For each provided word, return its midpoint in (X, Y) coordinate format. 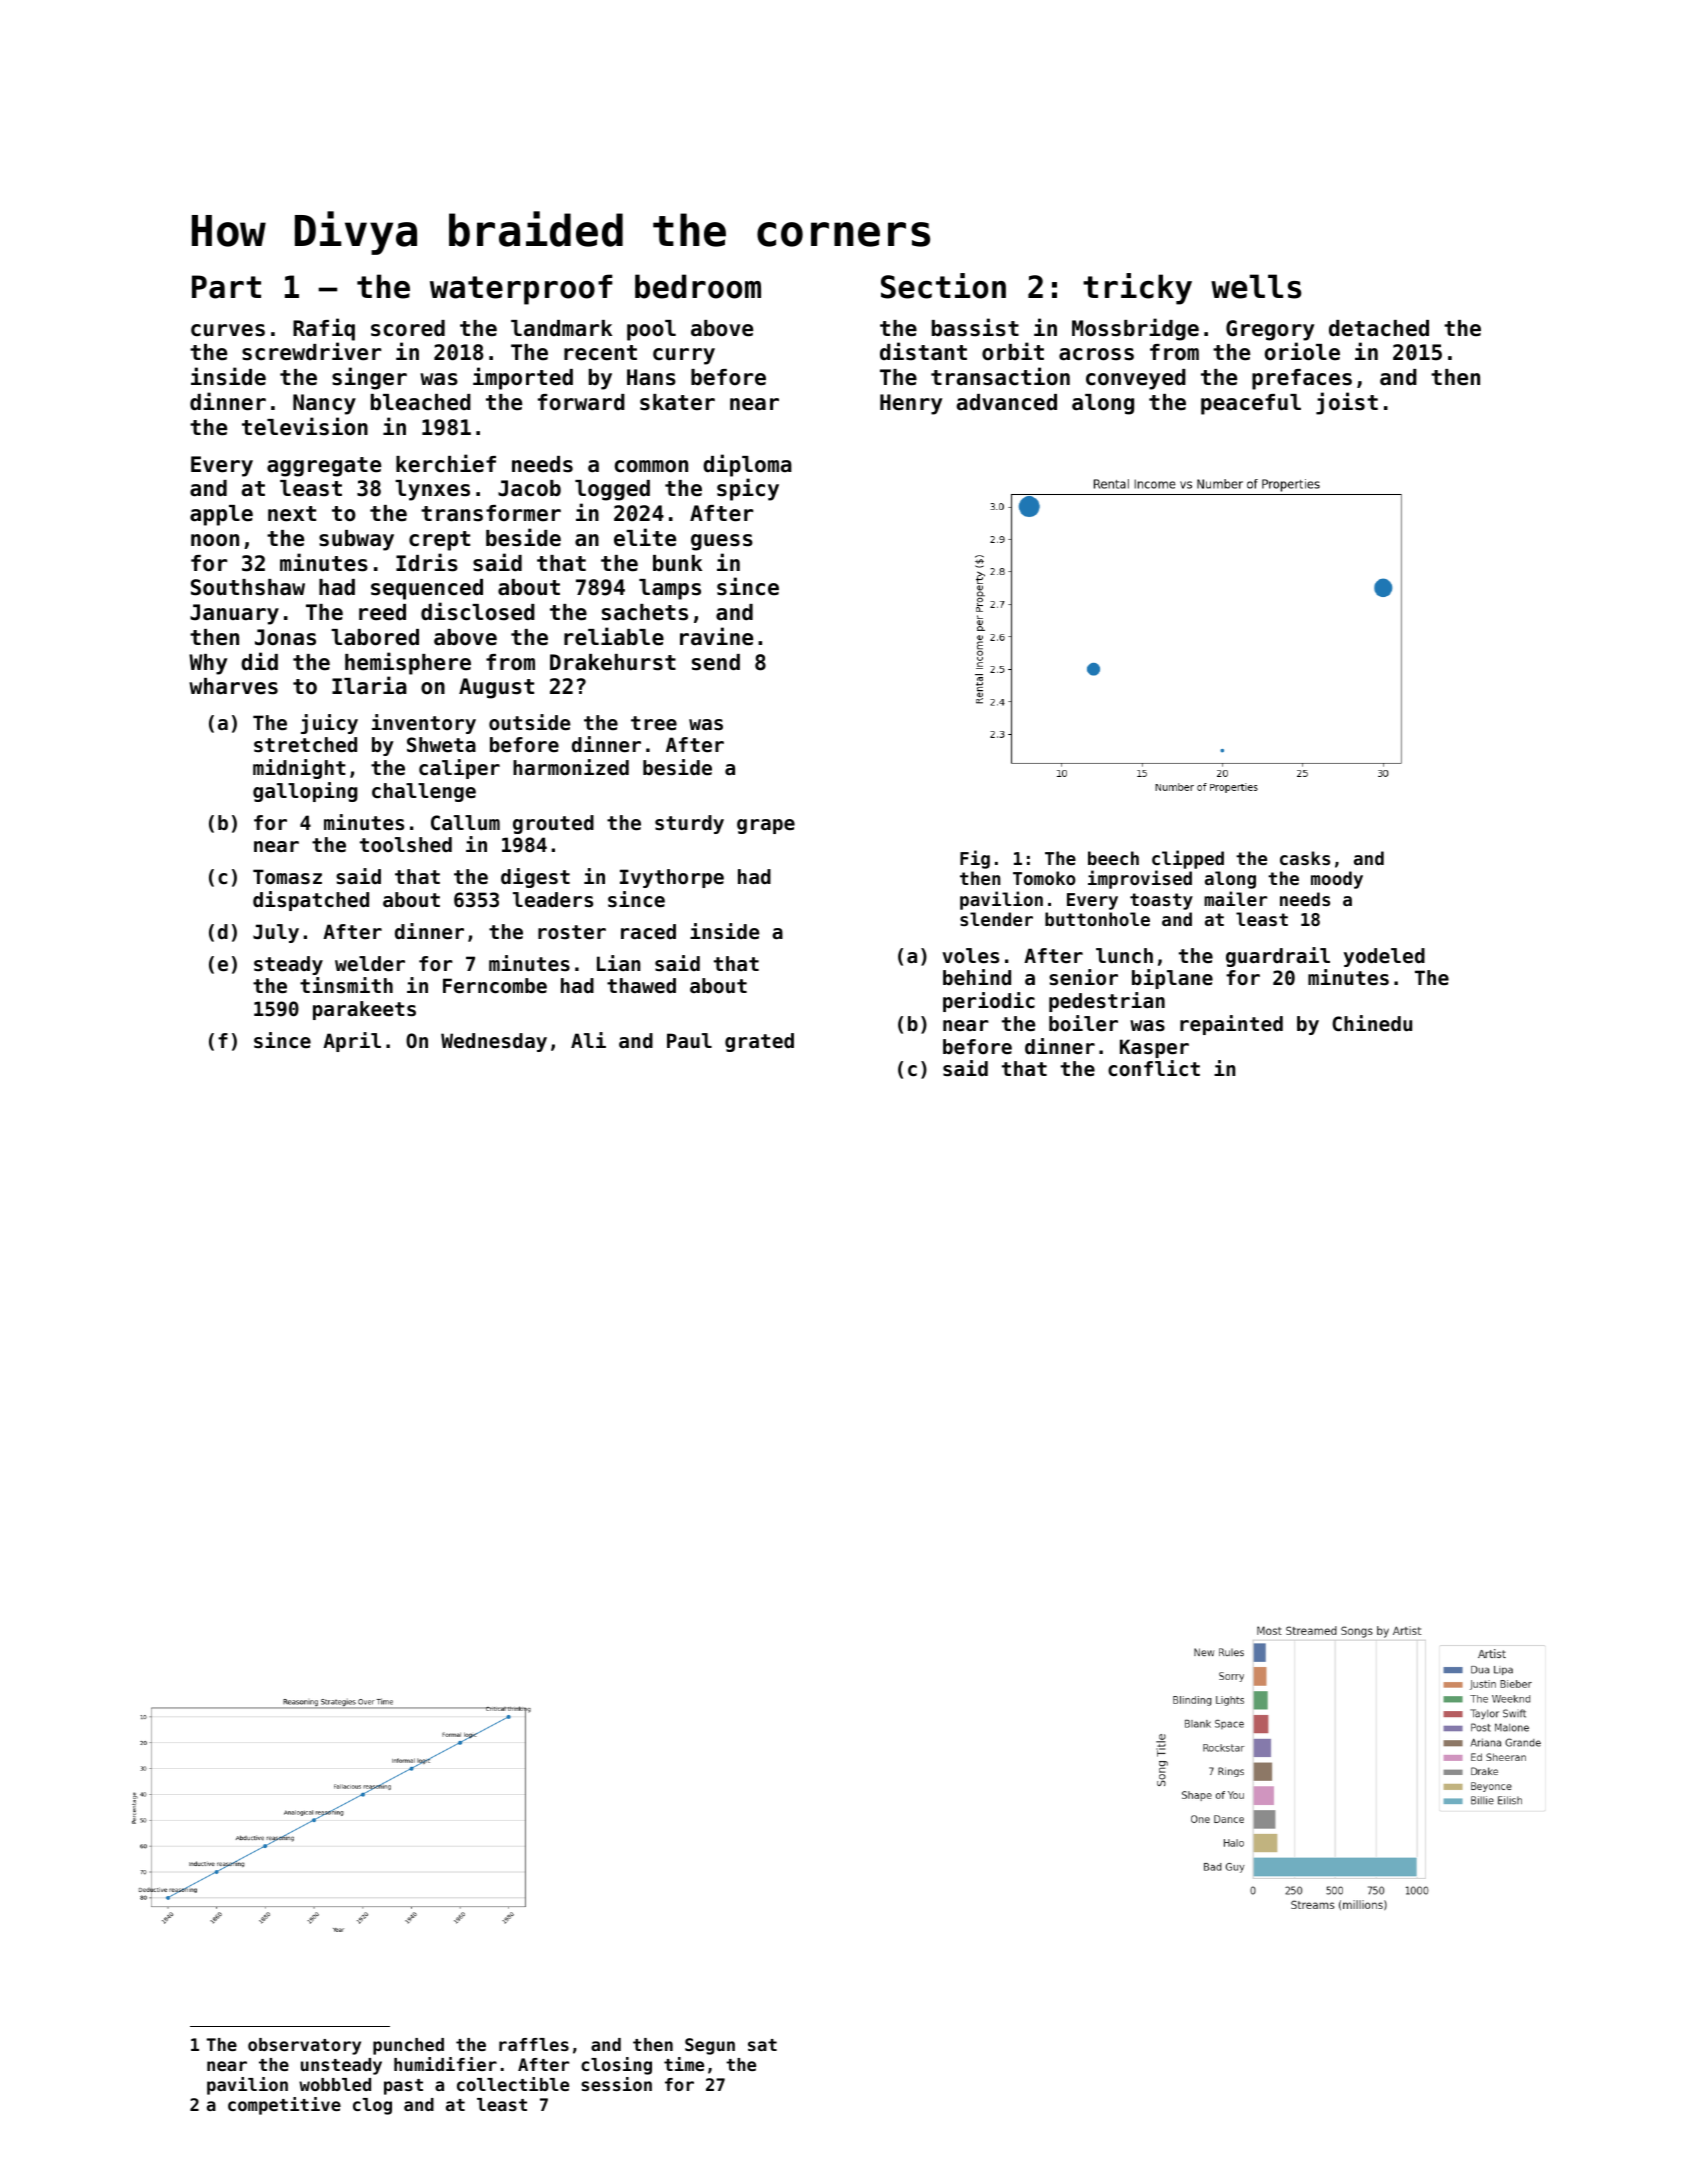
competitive (284, 2106)
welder (370, 964)
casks (1305, 858)
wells (1256, 286)
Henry (911, 404)
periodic (989, 1002)
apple (221, 515)
